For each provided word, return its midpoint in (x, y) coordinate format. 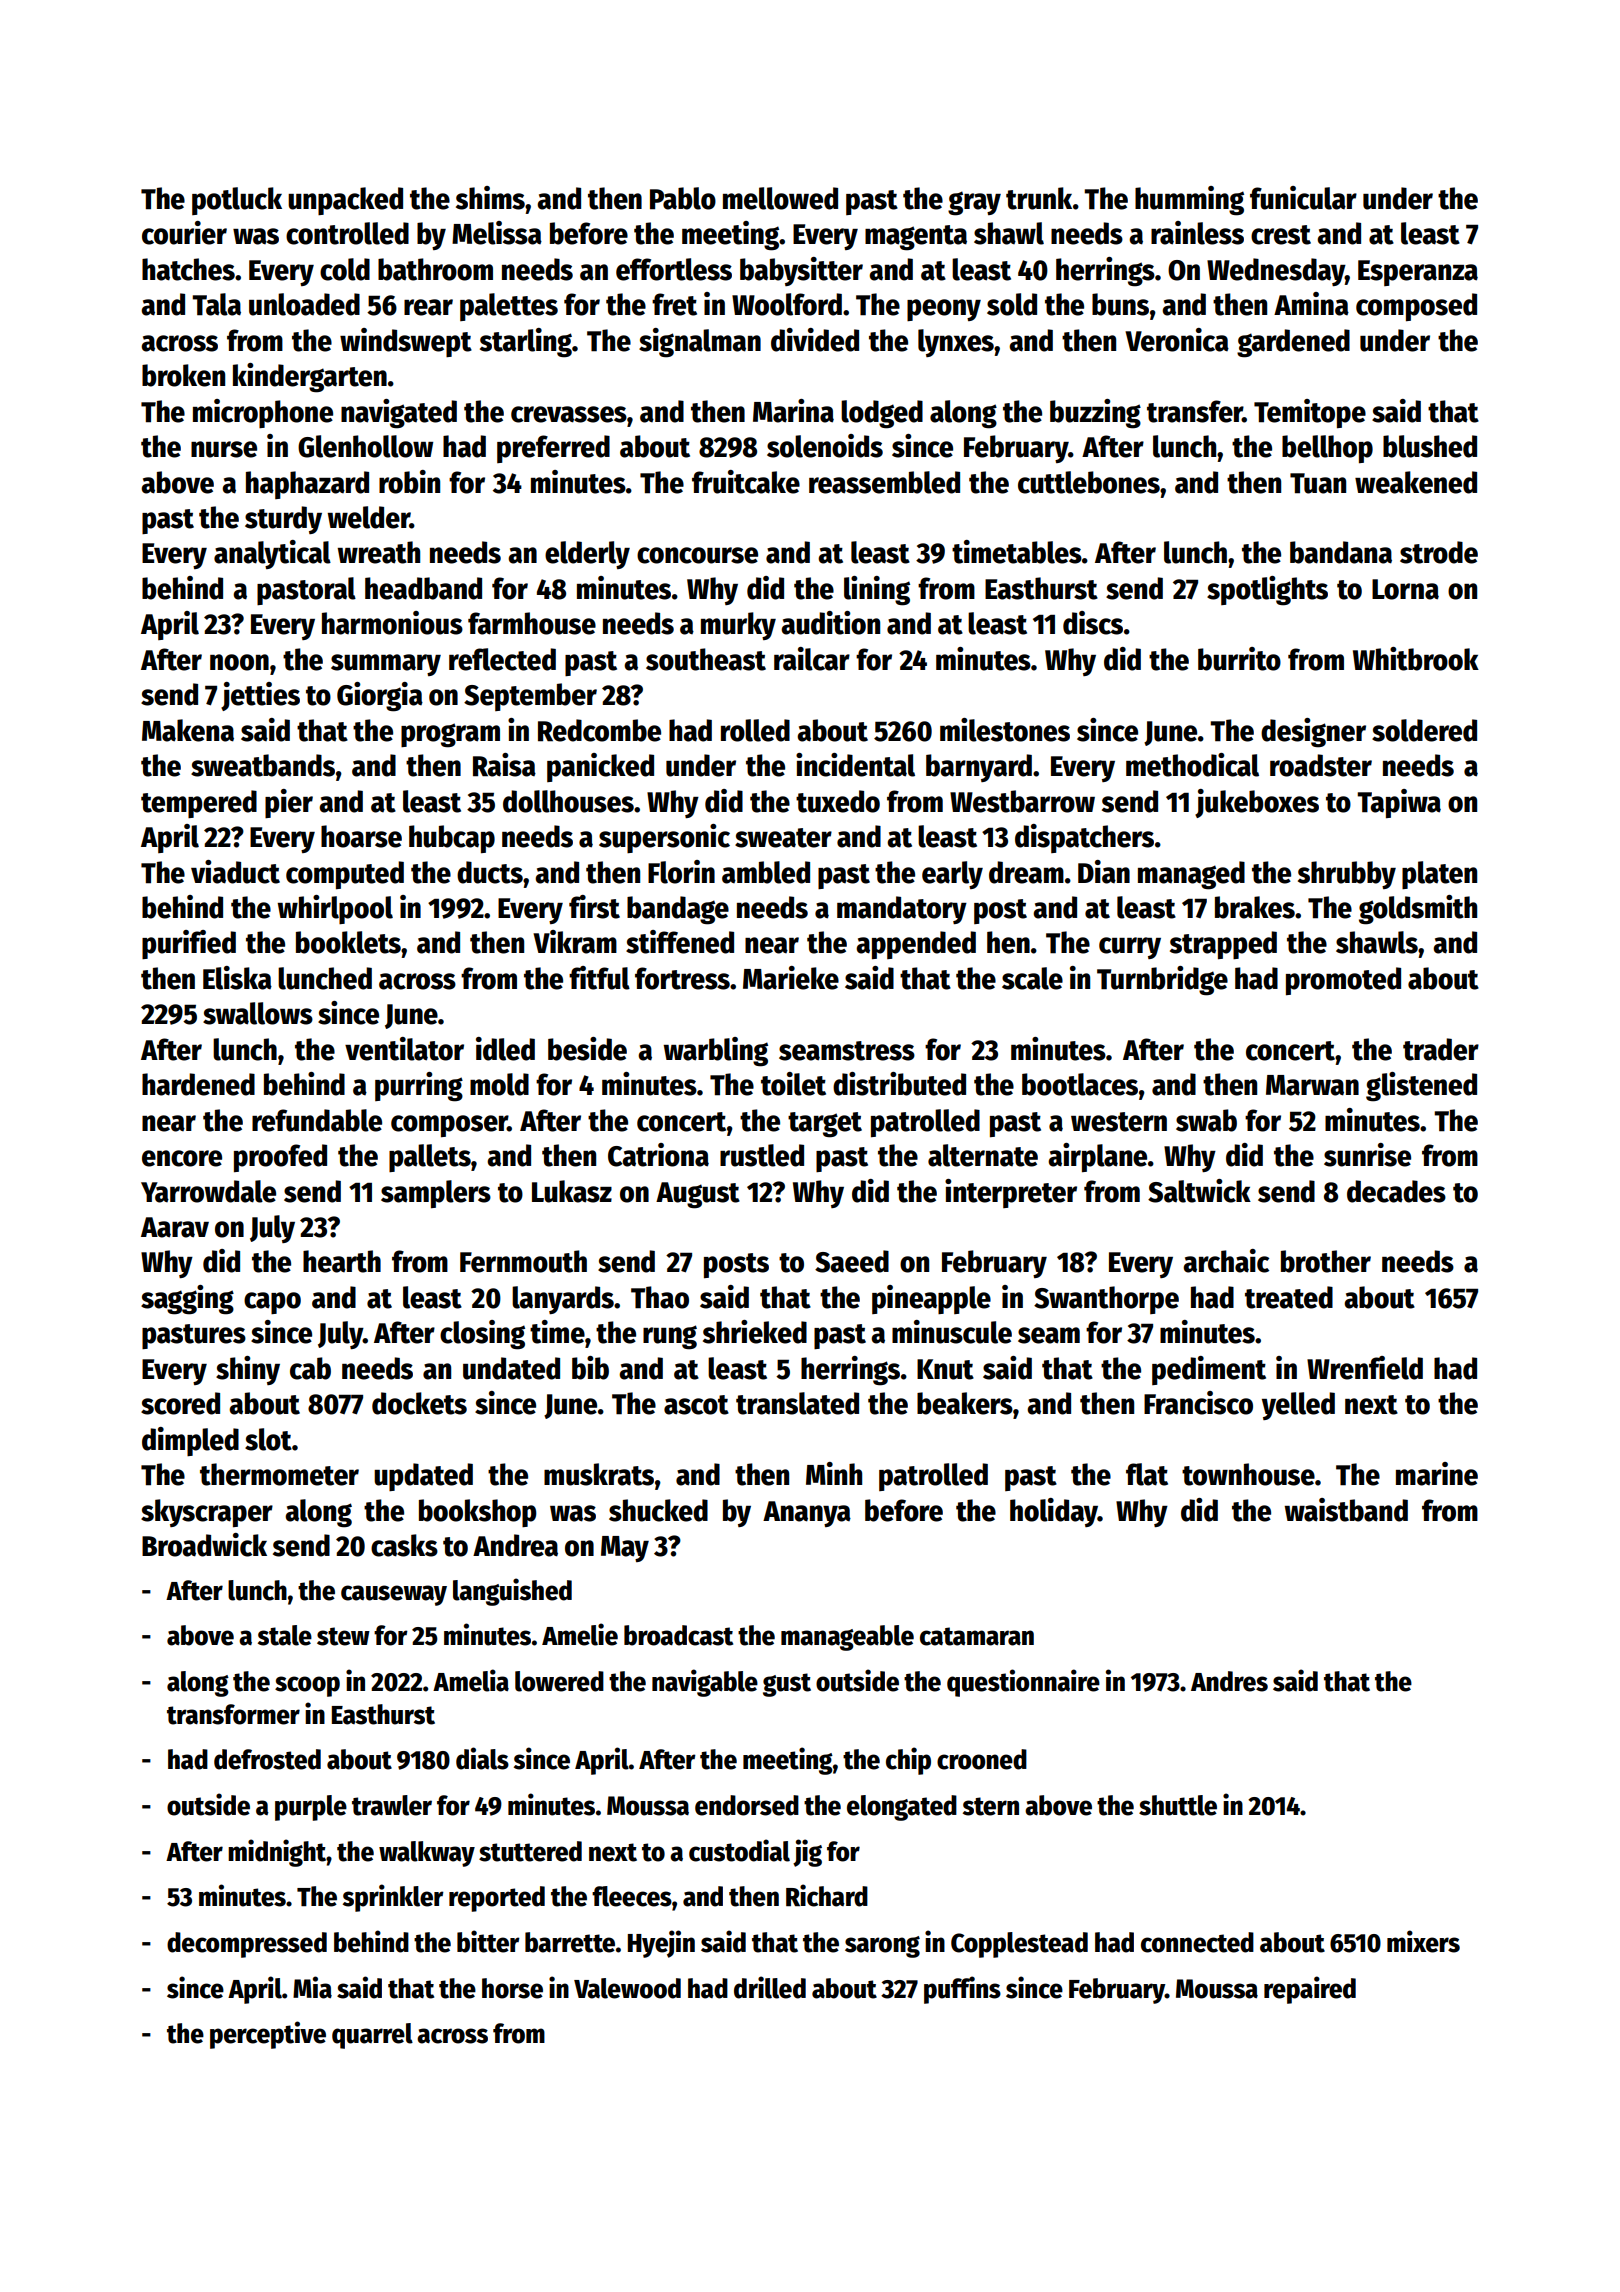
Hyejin (661, 1944)
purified (189, 944)
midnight (277, 1853)
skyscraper (207, 1513)
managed (1191, 875)
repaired (1310, 1990)
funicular (1303, 198)
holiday (1054, 1512)
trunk (1039, 198)
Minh (834, 1473)
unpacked (345, 201)
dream (1026, 872)
